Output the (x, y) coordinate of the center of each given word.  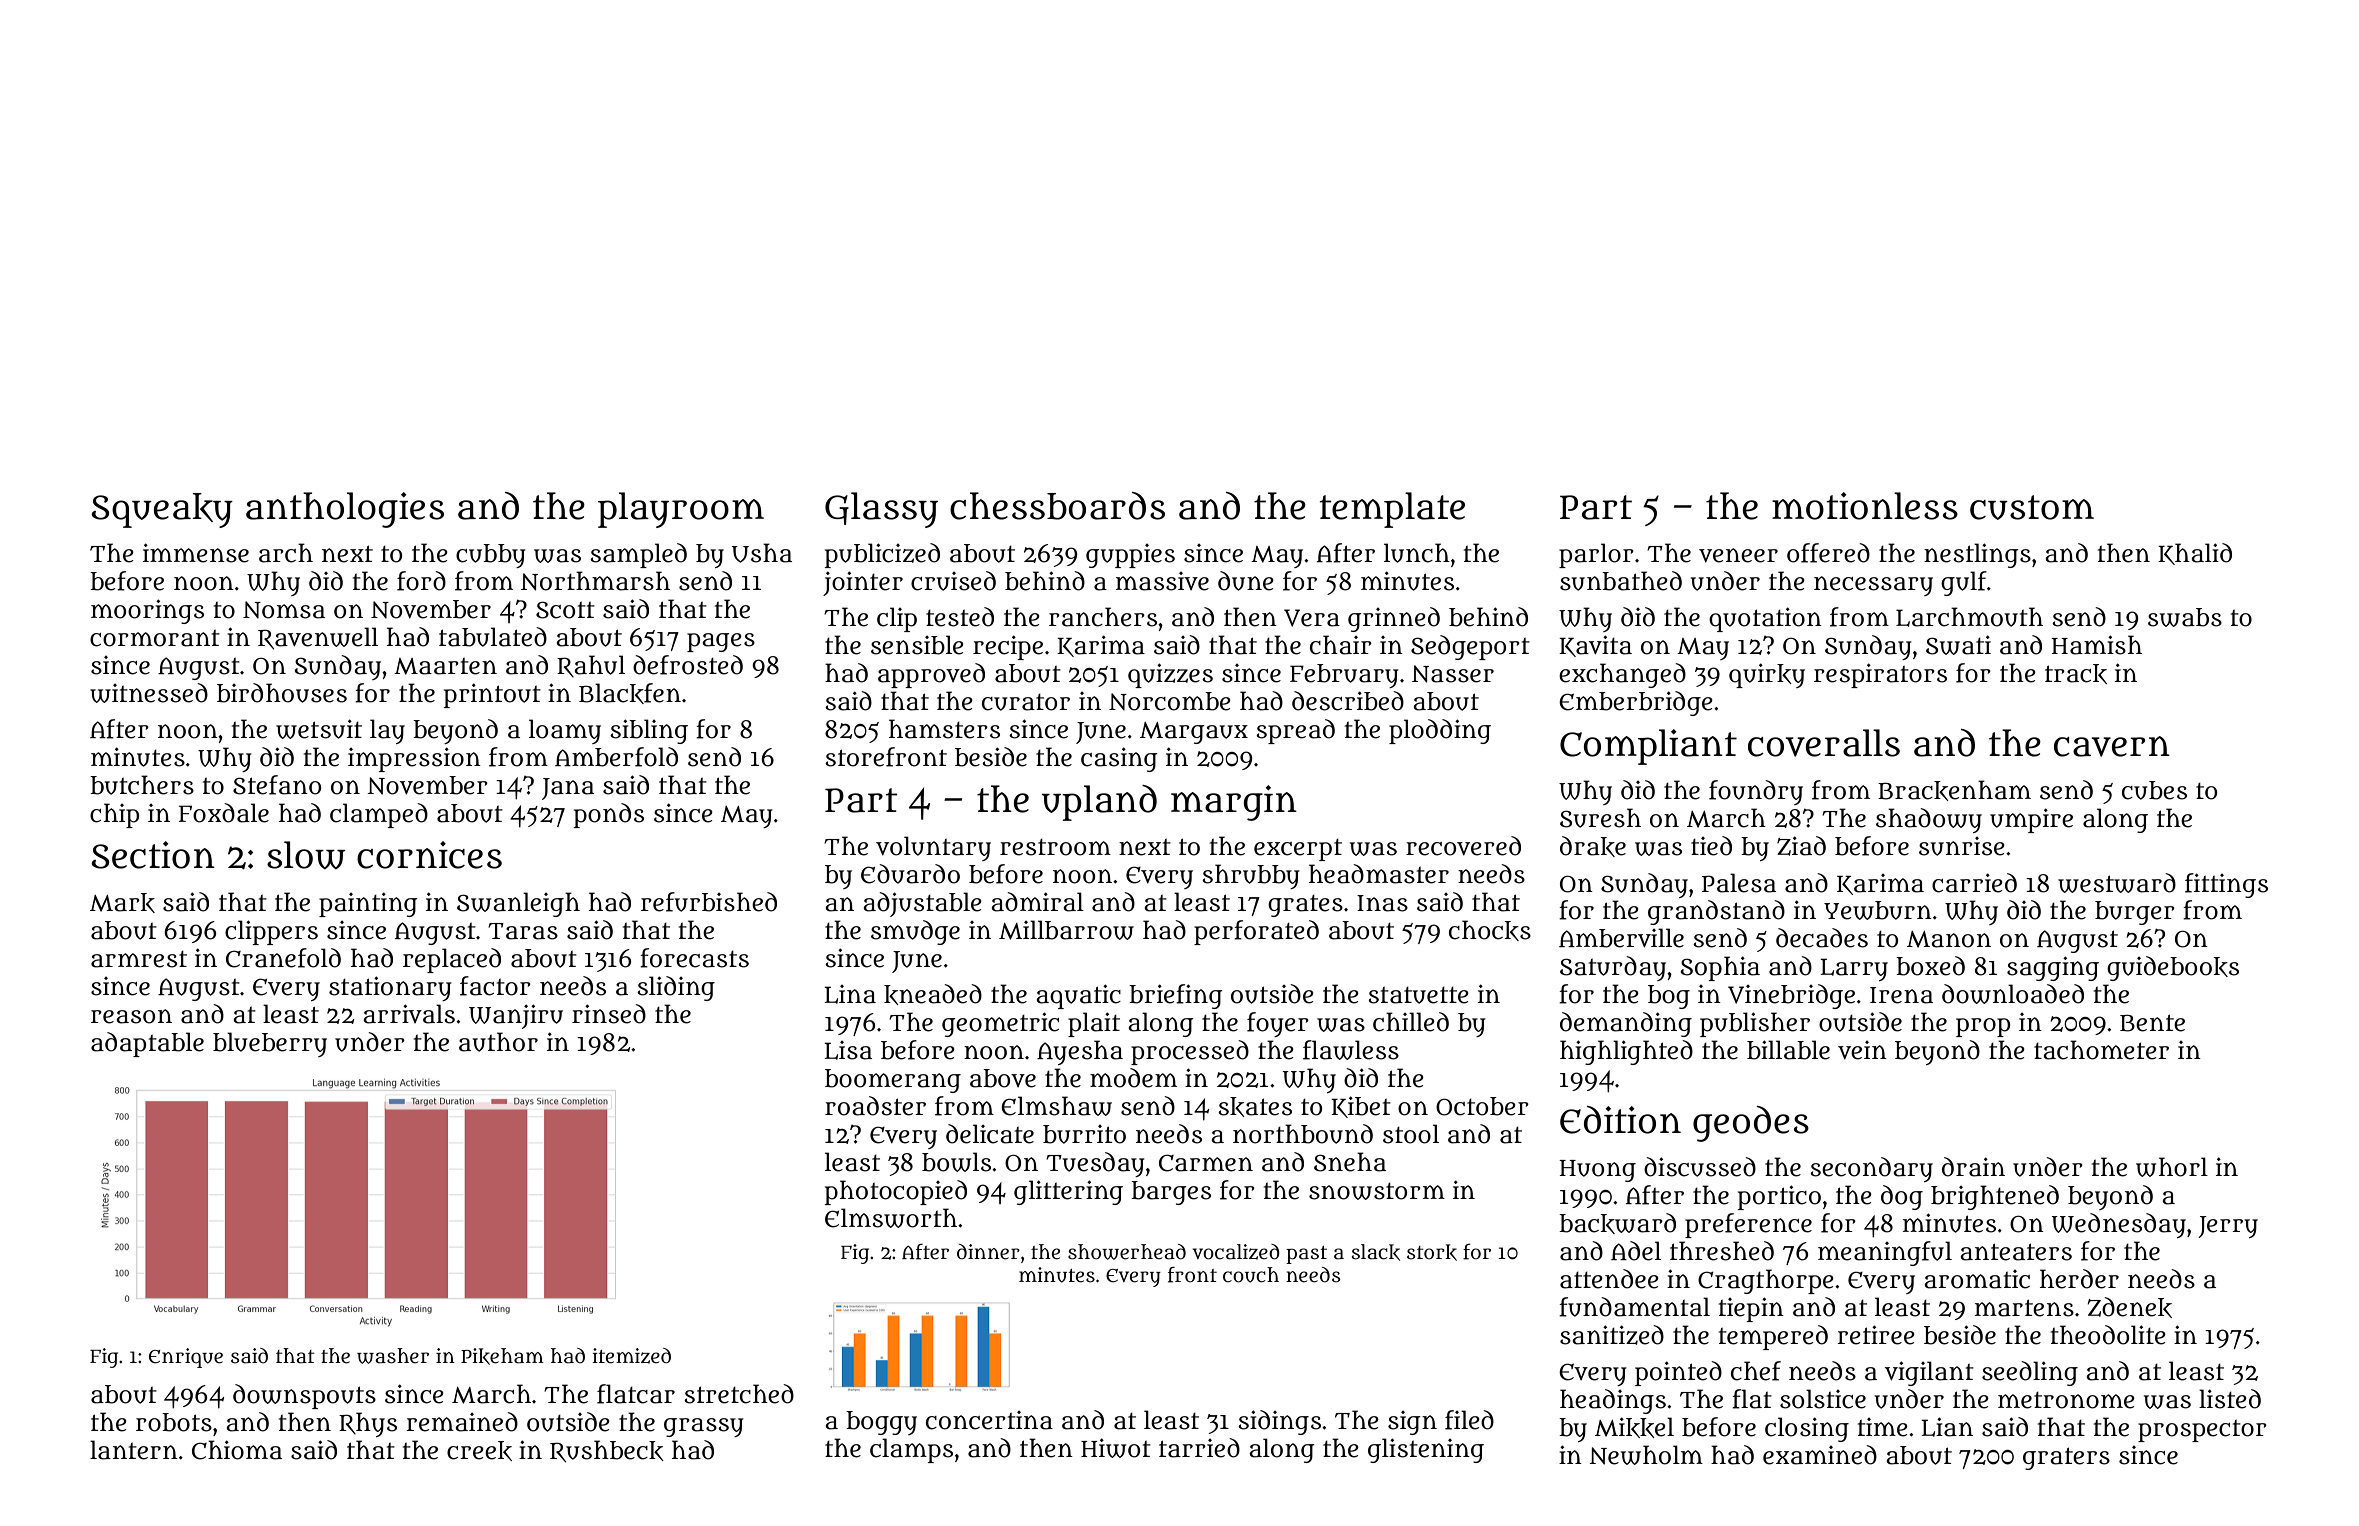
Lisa (848, 1050)
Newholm (1646, 1455)
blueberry (270, 1044)
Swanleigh (518, 904)
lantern (134, 1450)
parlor (1596, 555)
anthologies (345, 510)
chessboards (1057, 506)
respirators (1880, 675)
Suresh (1600, 818)
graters (2066, 1458)
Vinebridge (1791, 996)
